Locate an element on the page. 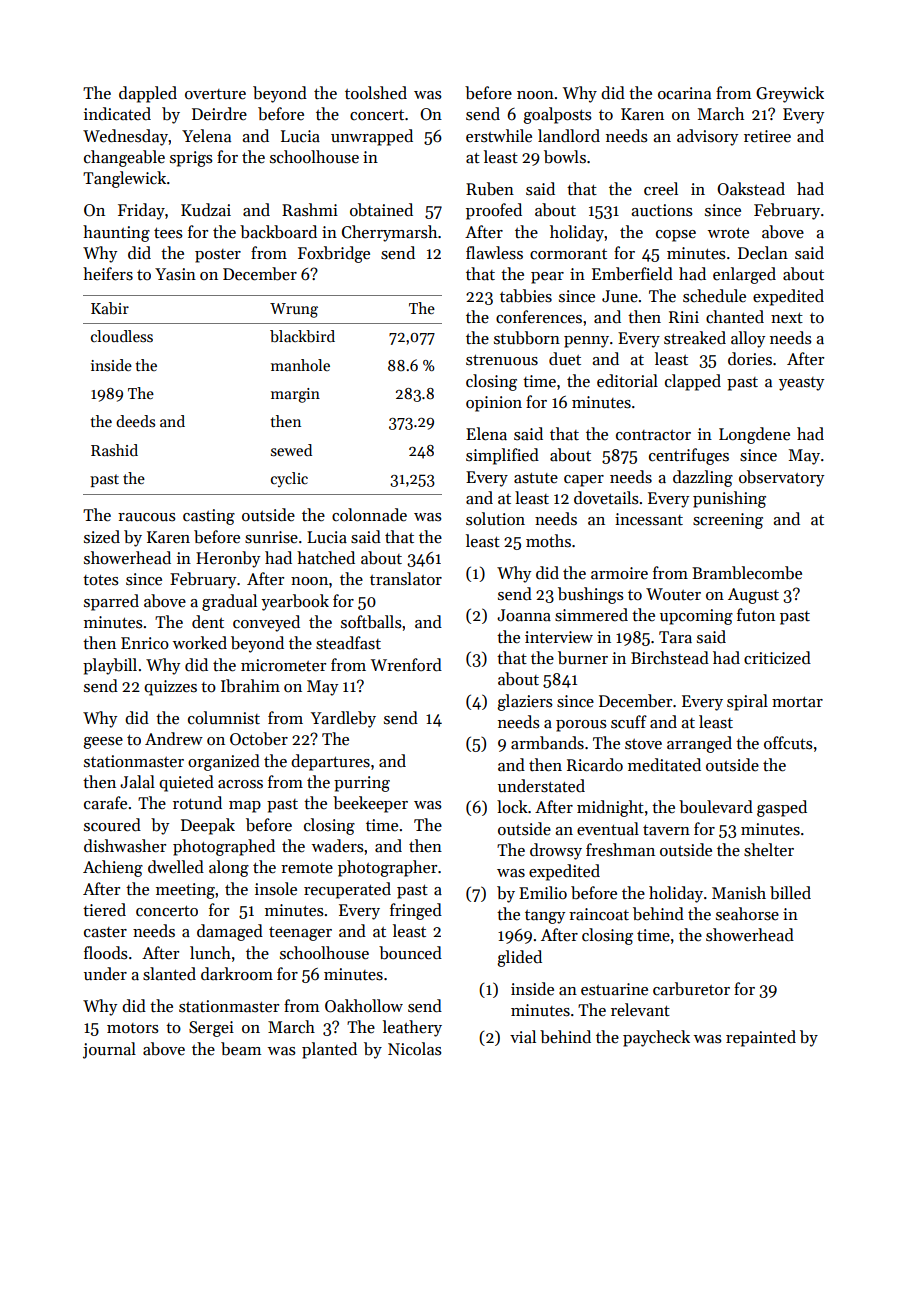 This document has height=1316, width=908. gasped is located at coordinates (782, 808).
